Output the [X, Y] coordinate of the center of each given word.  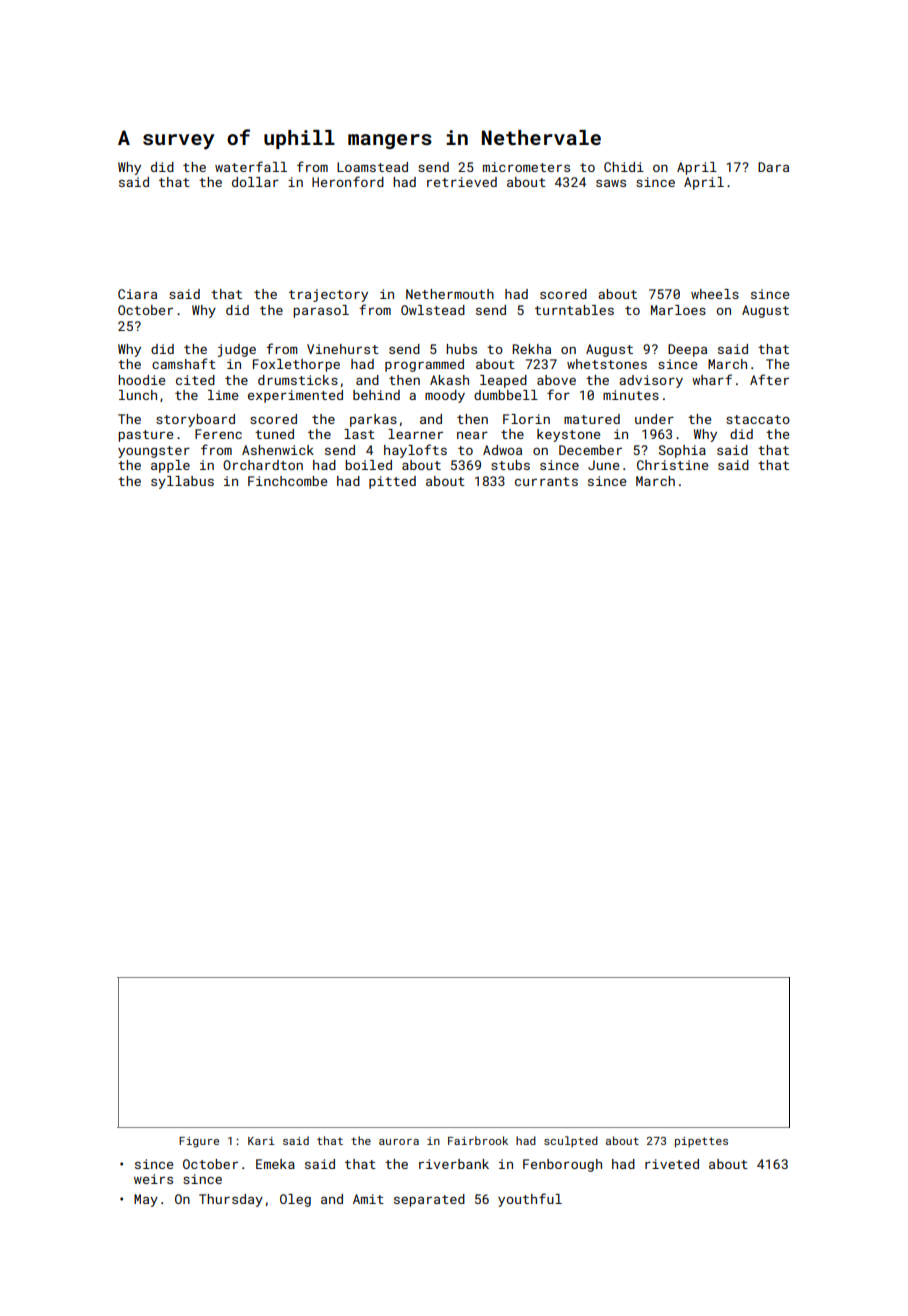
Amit [368, 1199]
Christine [672, 465]
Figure [199, 1142]
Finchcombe [287, 481]
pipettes [701, 1142]
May [146, 1200]
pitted [392, 482]
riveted [672, 1164]
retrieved [462, 182]
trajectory [328, 295]
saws [611, 183]
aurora [399, 1142]
